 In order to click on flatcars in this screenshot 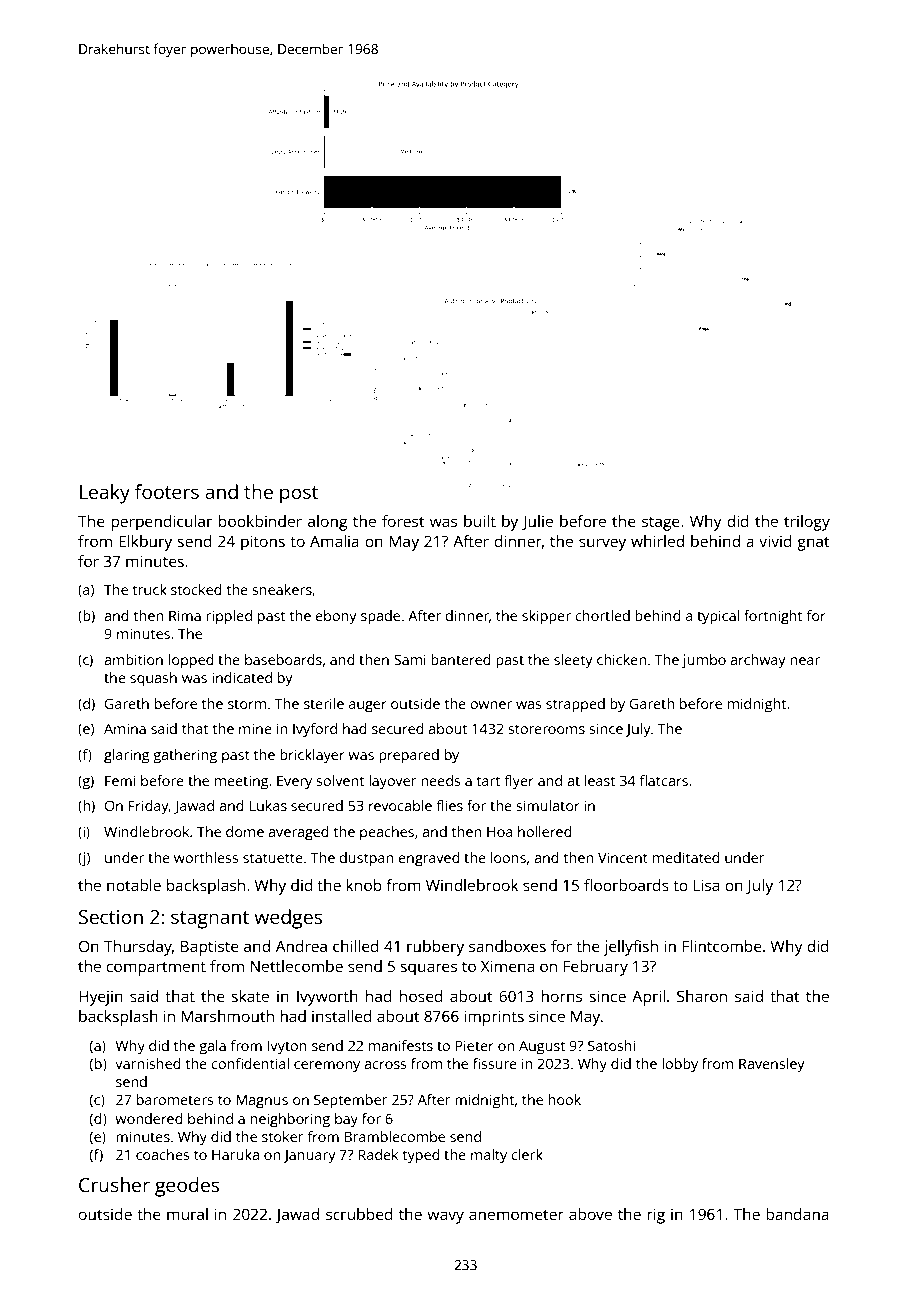, I will do `click(664, 780)`.
